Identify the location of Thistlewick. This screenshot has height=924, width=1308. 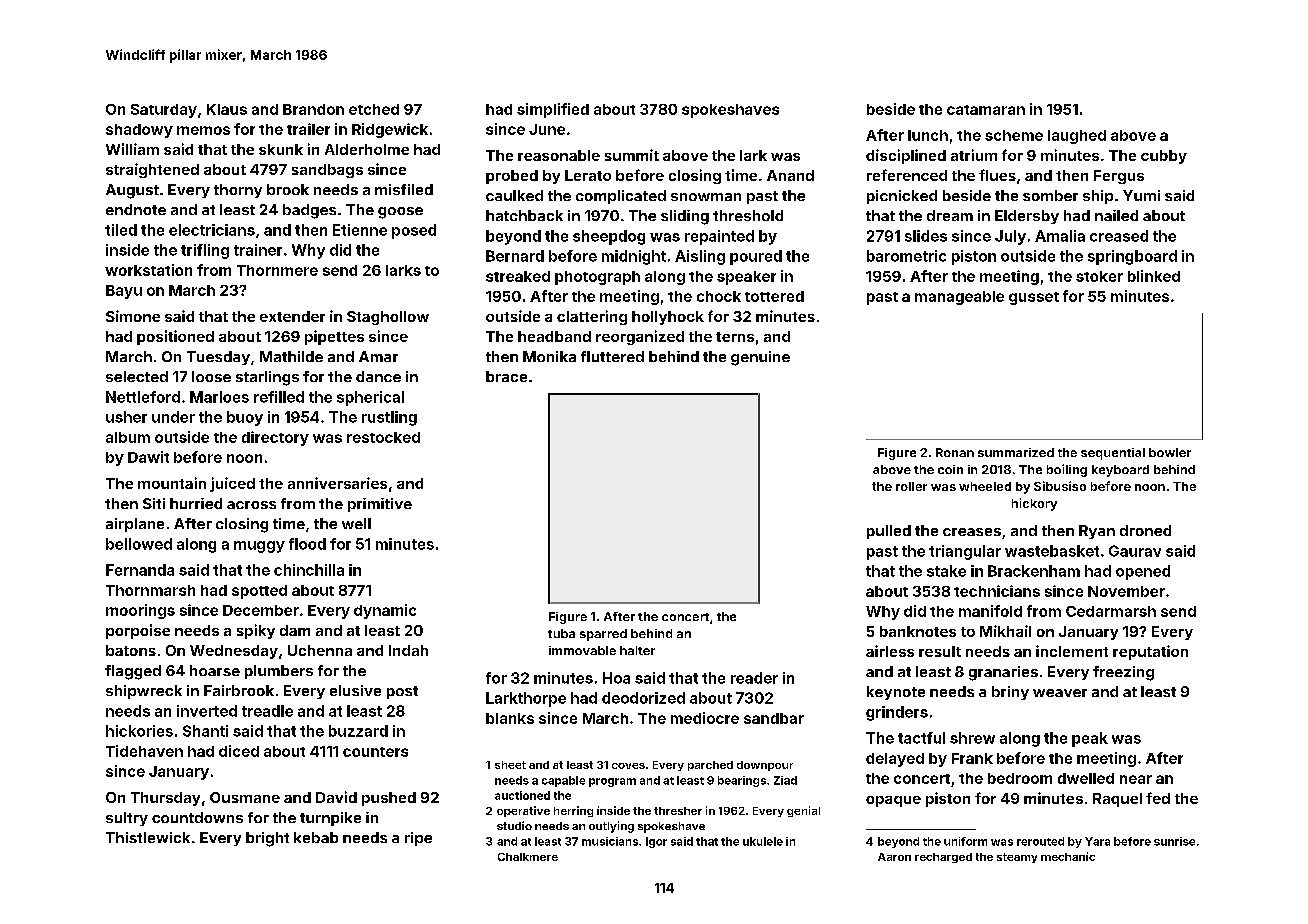
(148, 837).
